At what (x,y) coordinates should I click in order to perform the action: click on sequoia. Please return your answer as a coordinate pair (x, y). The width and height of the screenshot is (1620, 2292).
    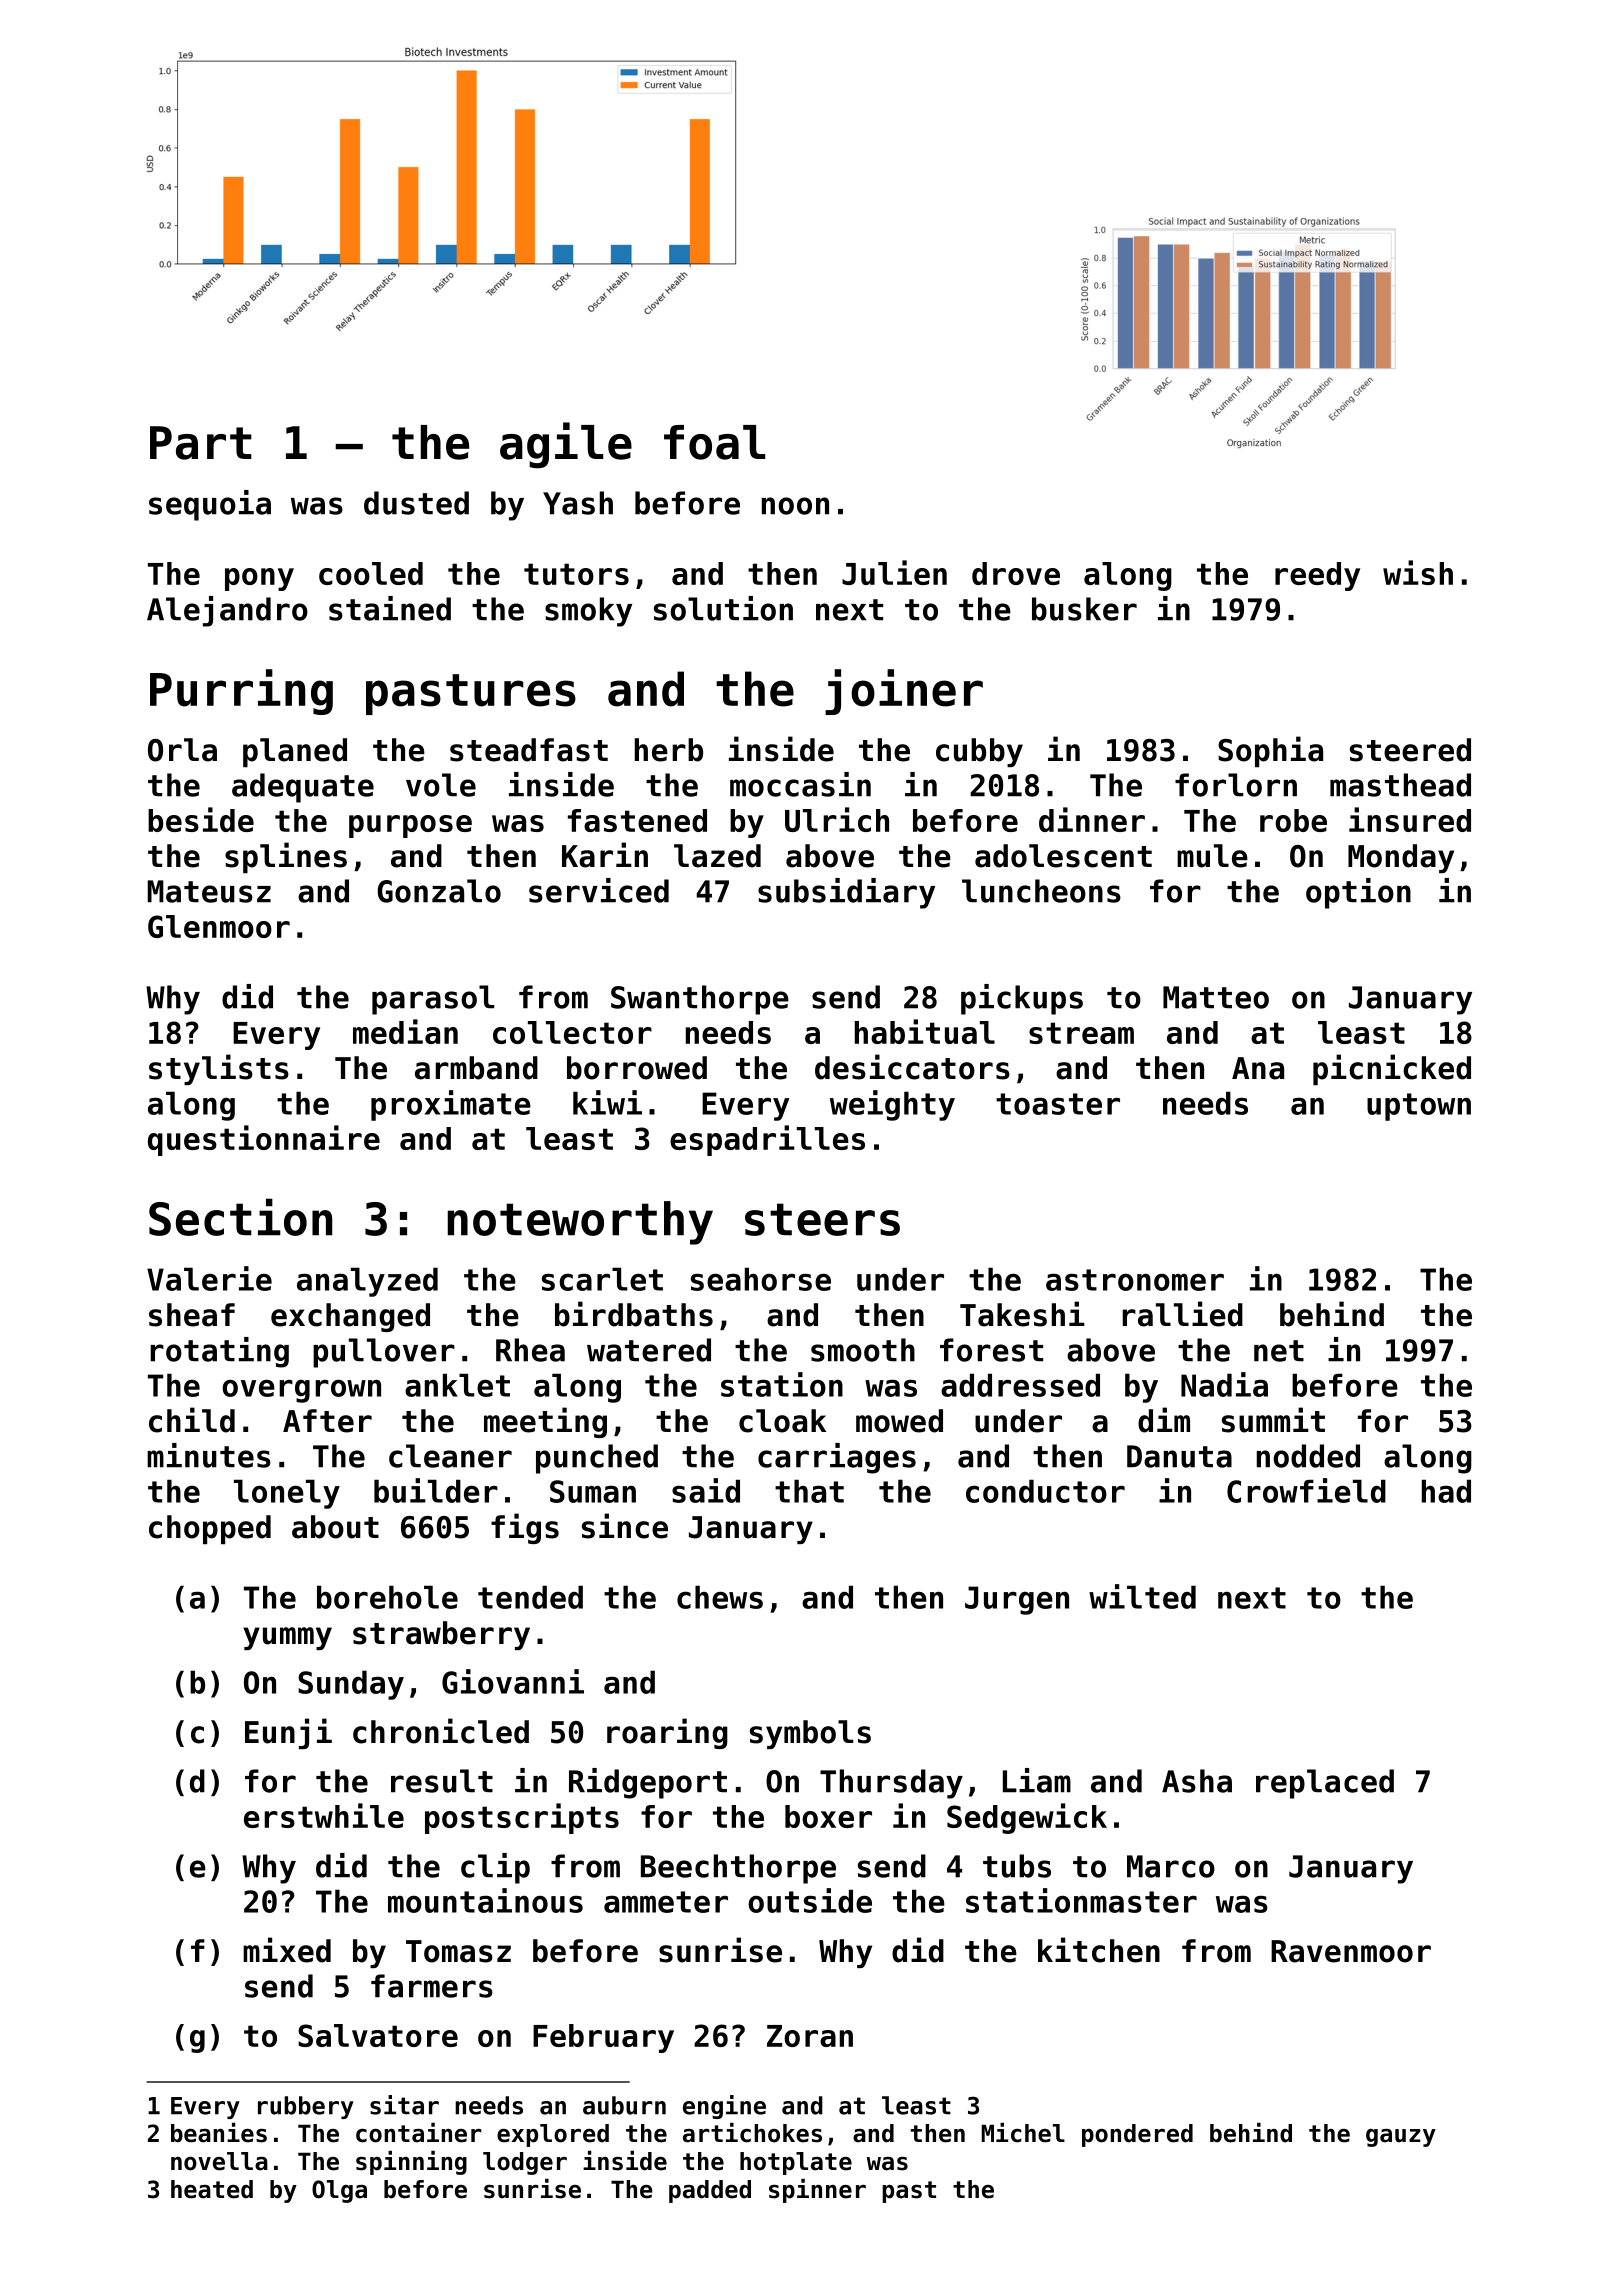
    Looking at the image, I should click on (210, 505).
